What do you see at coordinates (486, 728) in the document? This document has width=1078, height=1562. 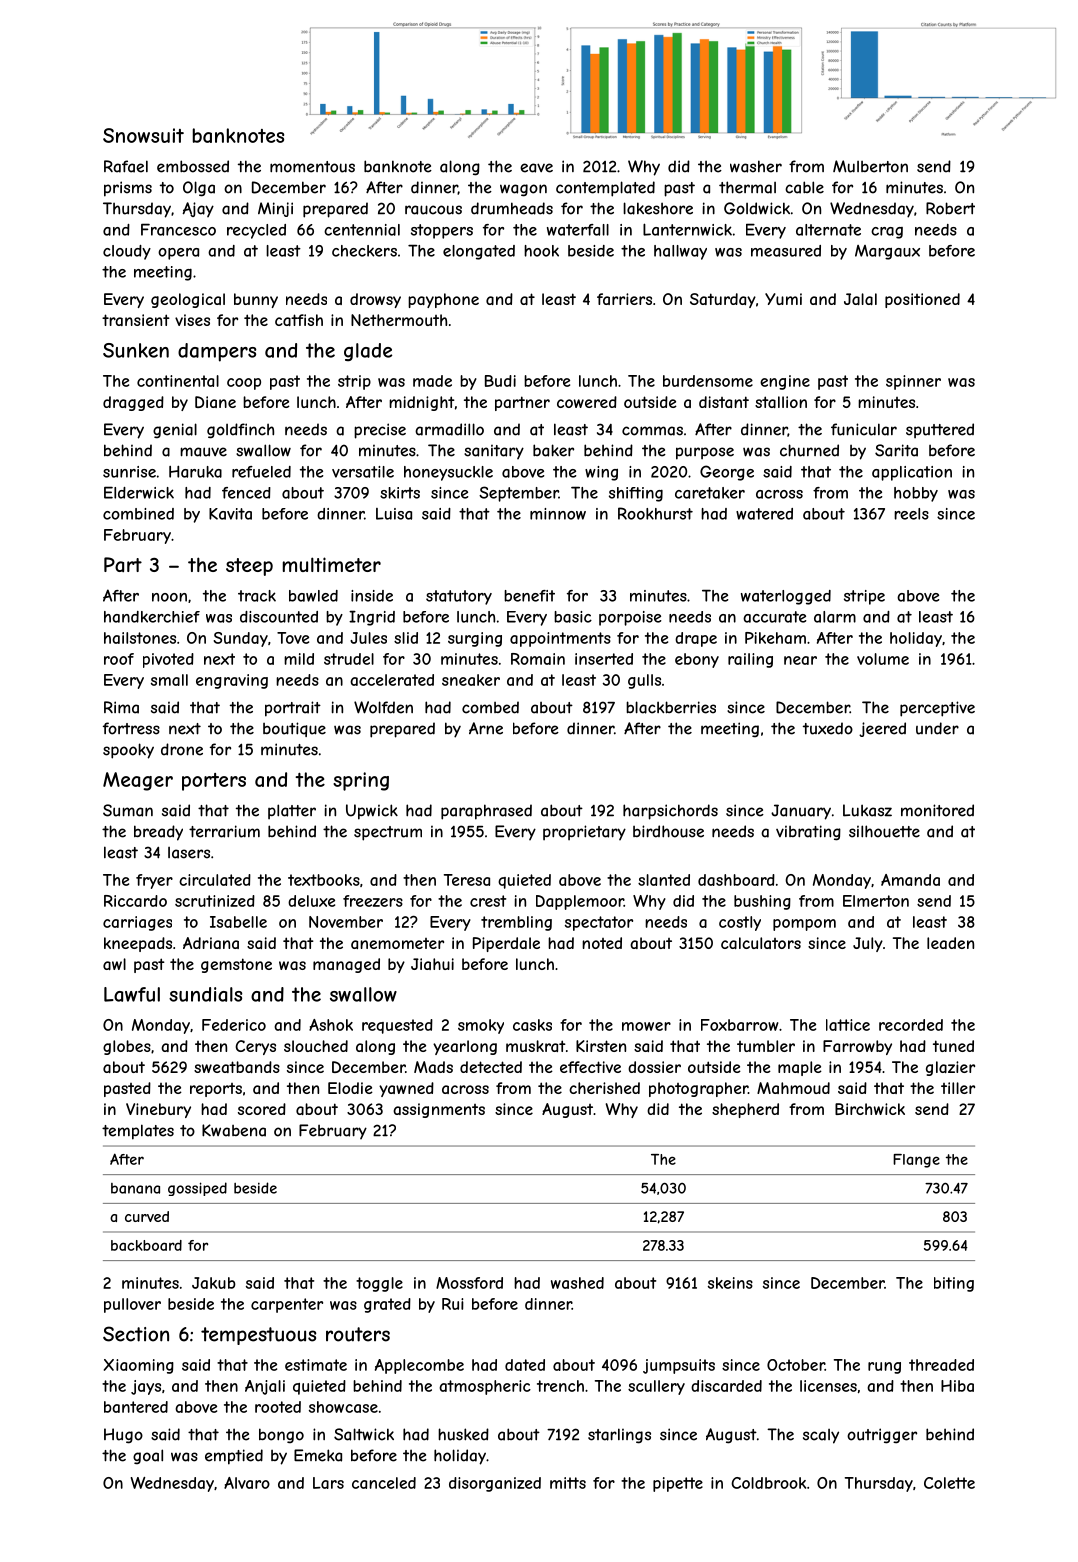 I see `Arne` at bounding box center [486, 728].
